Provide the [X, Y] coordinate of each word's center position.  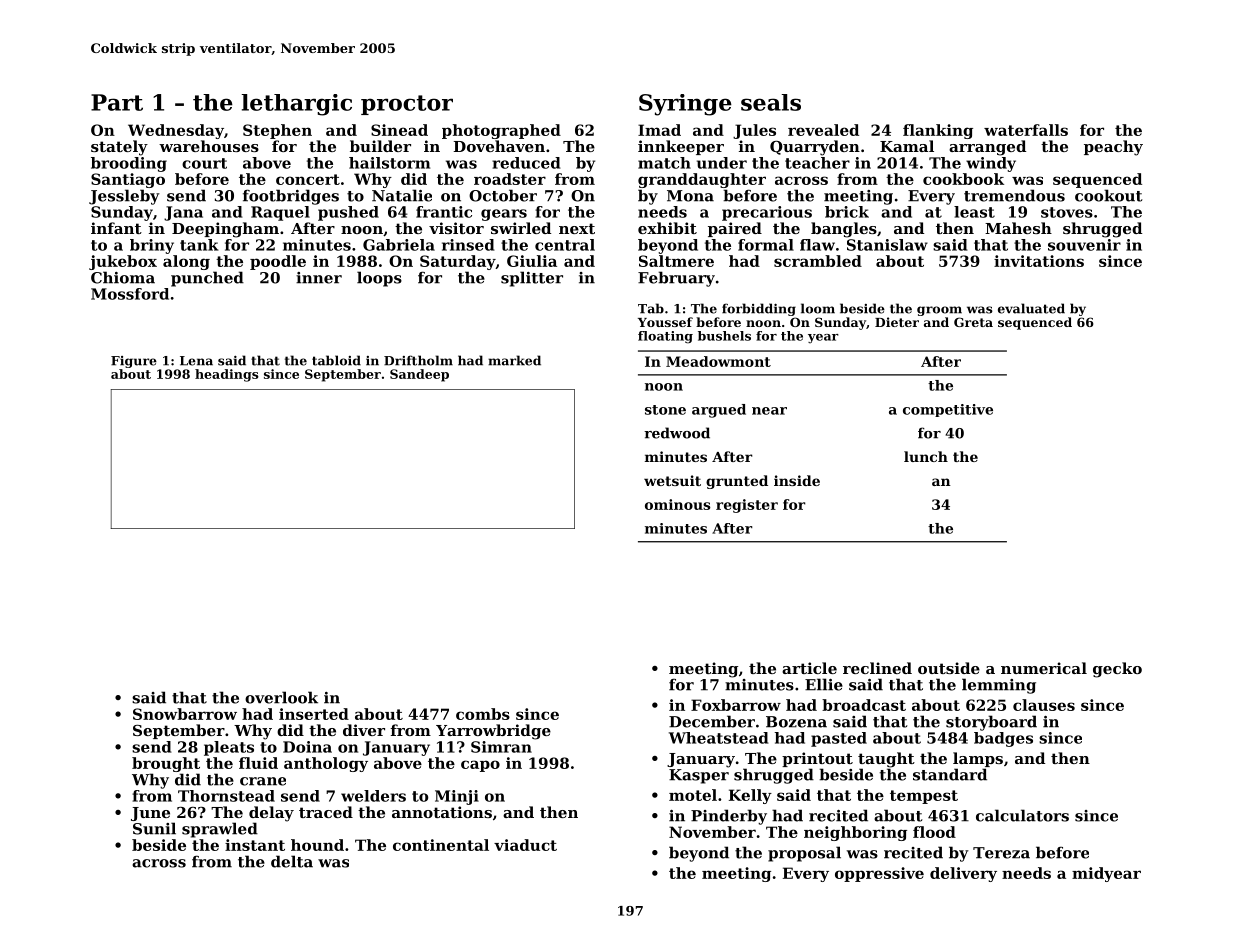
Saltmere [676, 261]
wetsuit [672, 480]
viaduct [525, 845]
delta [292, 861]
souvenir [1084, 245]
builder [380, 146]
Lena [196, 361]
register [747, 506]
